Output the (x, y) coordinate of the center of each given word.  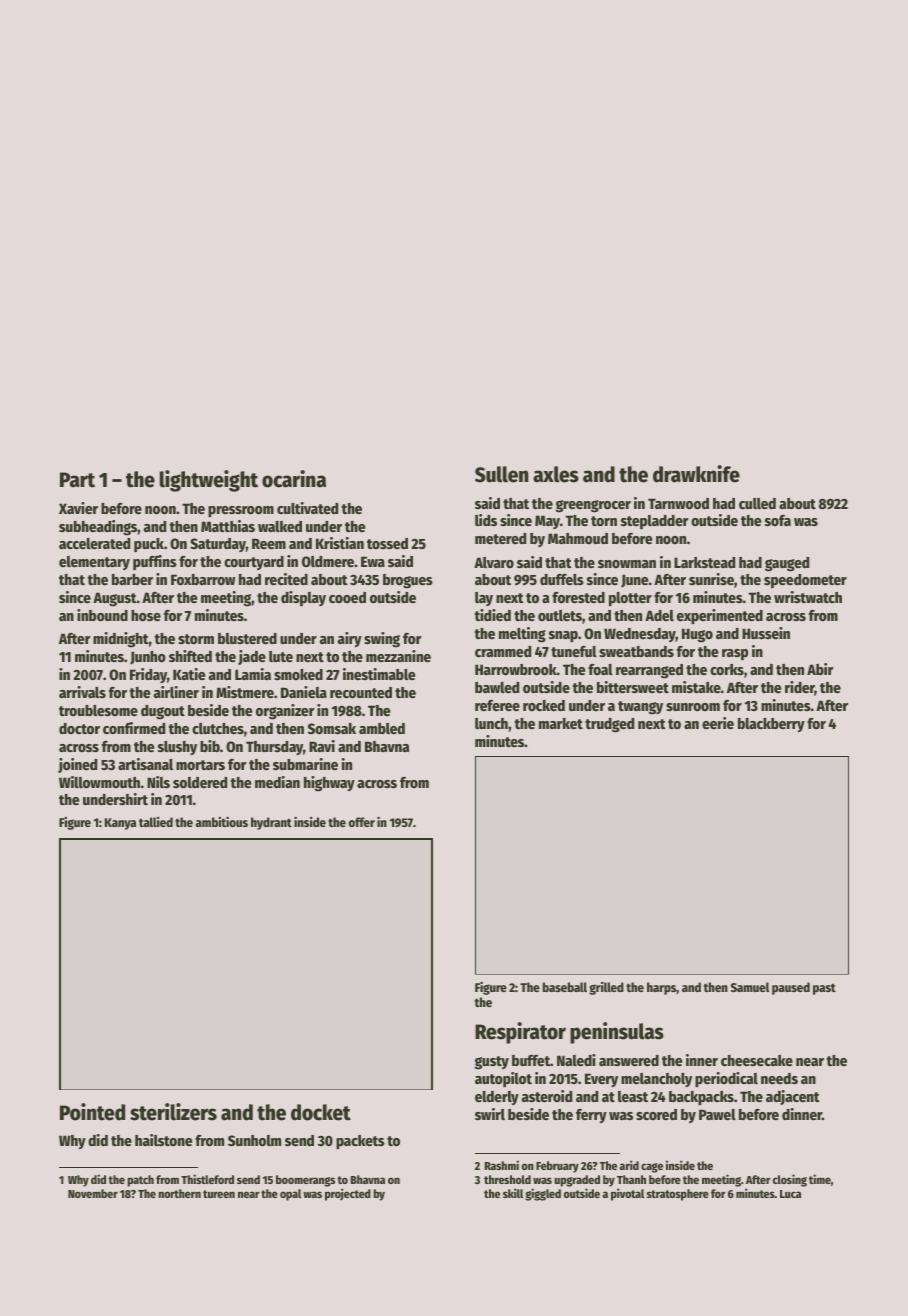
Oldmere (328, 561)
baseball (565, 987)
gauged (787, 564)
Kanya (120, 824)
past (824, 989)
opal (290, 1195)
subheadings (98, 528)
